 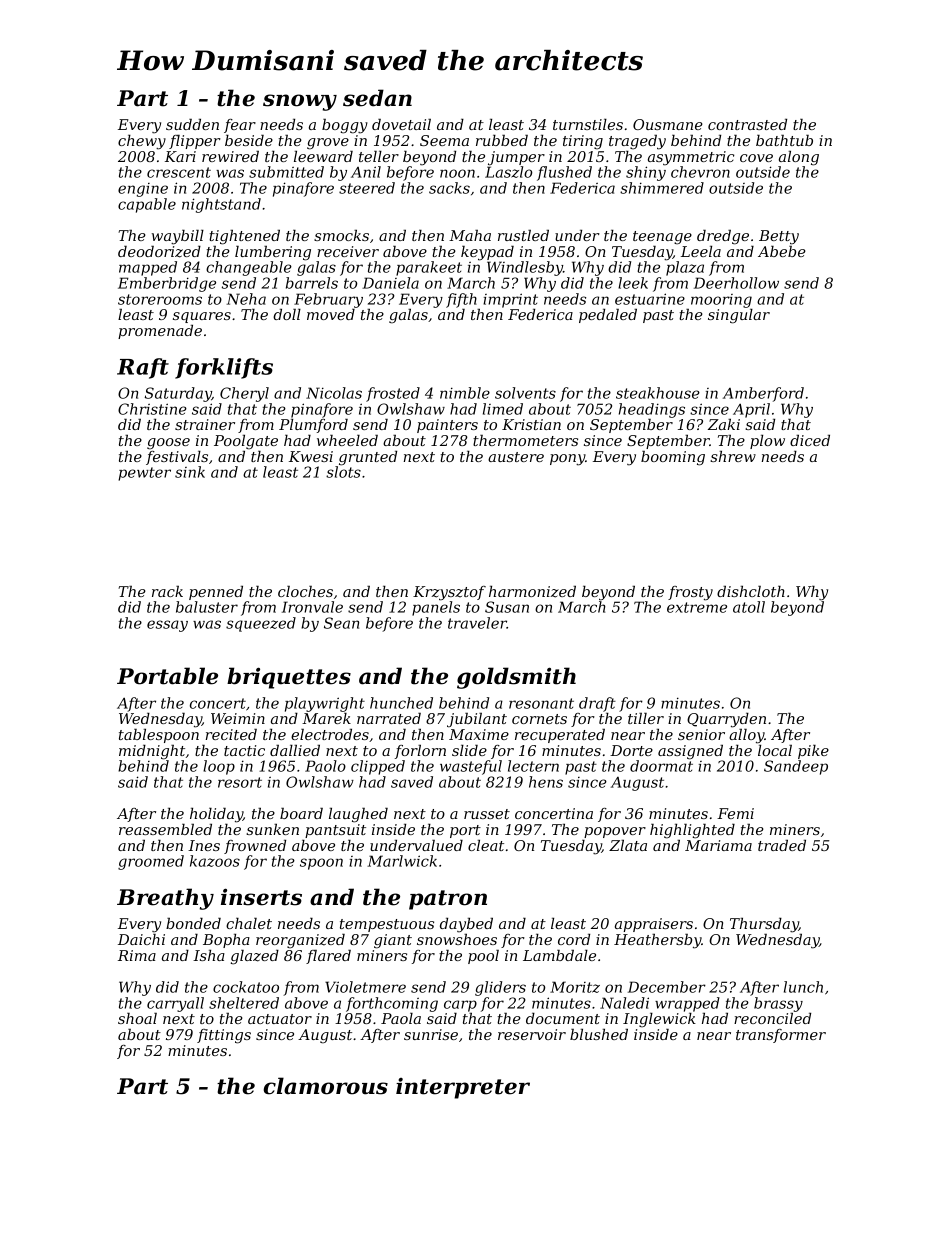 I want to click on cleat, so click(x=486, y=845).
